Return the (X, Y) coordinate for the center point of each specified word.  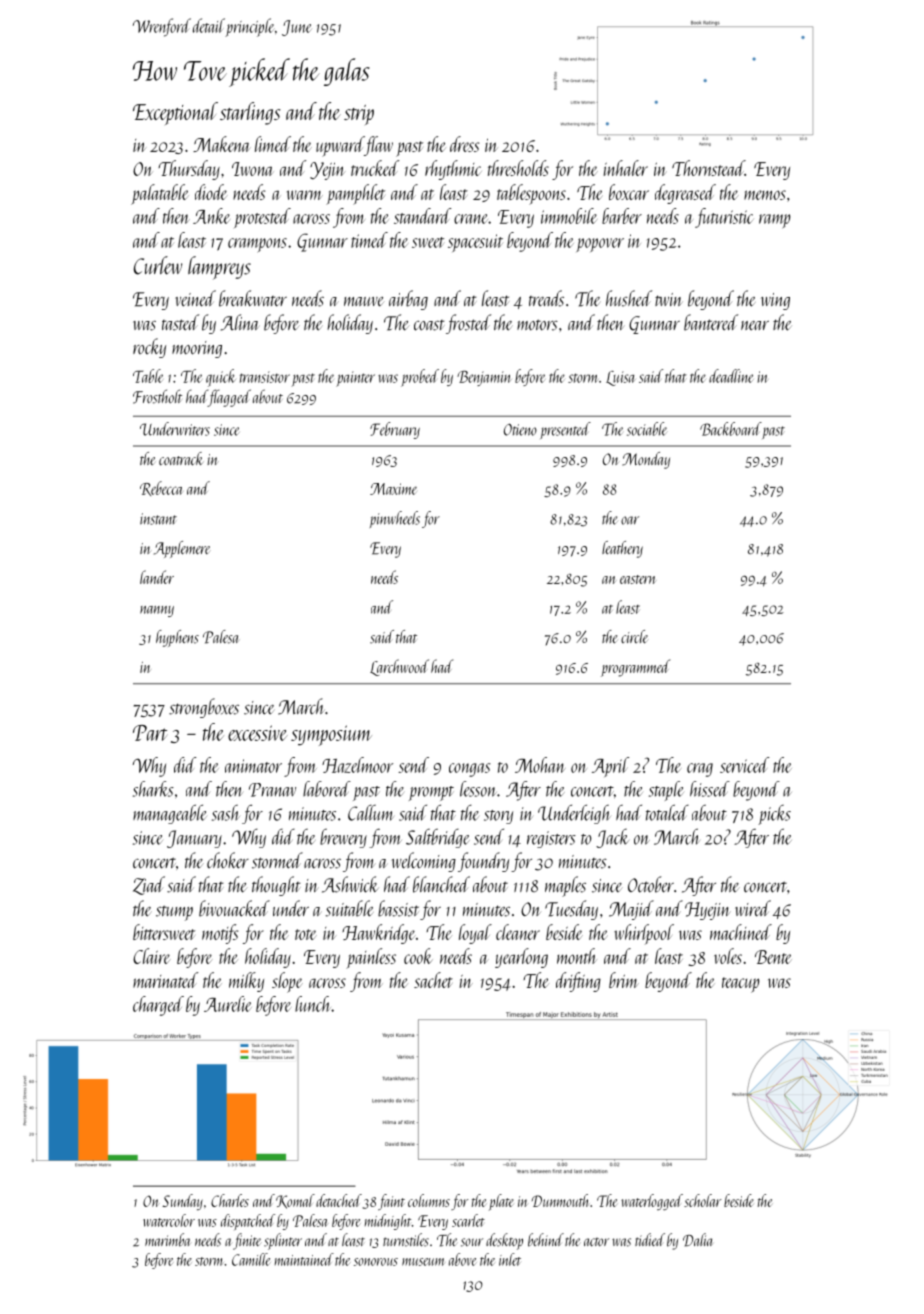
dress (464, 144)
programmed (635, 668)
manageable (170, 814)
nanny (157, 611)
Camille (251, 1259)
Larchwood (399, 667)
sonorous (376, 1262)
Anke (211, 216)
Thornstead (708, 168)
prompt (431, 793)
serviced (745, 765)
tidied (650, 1240)
